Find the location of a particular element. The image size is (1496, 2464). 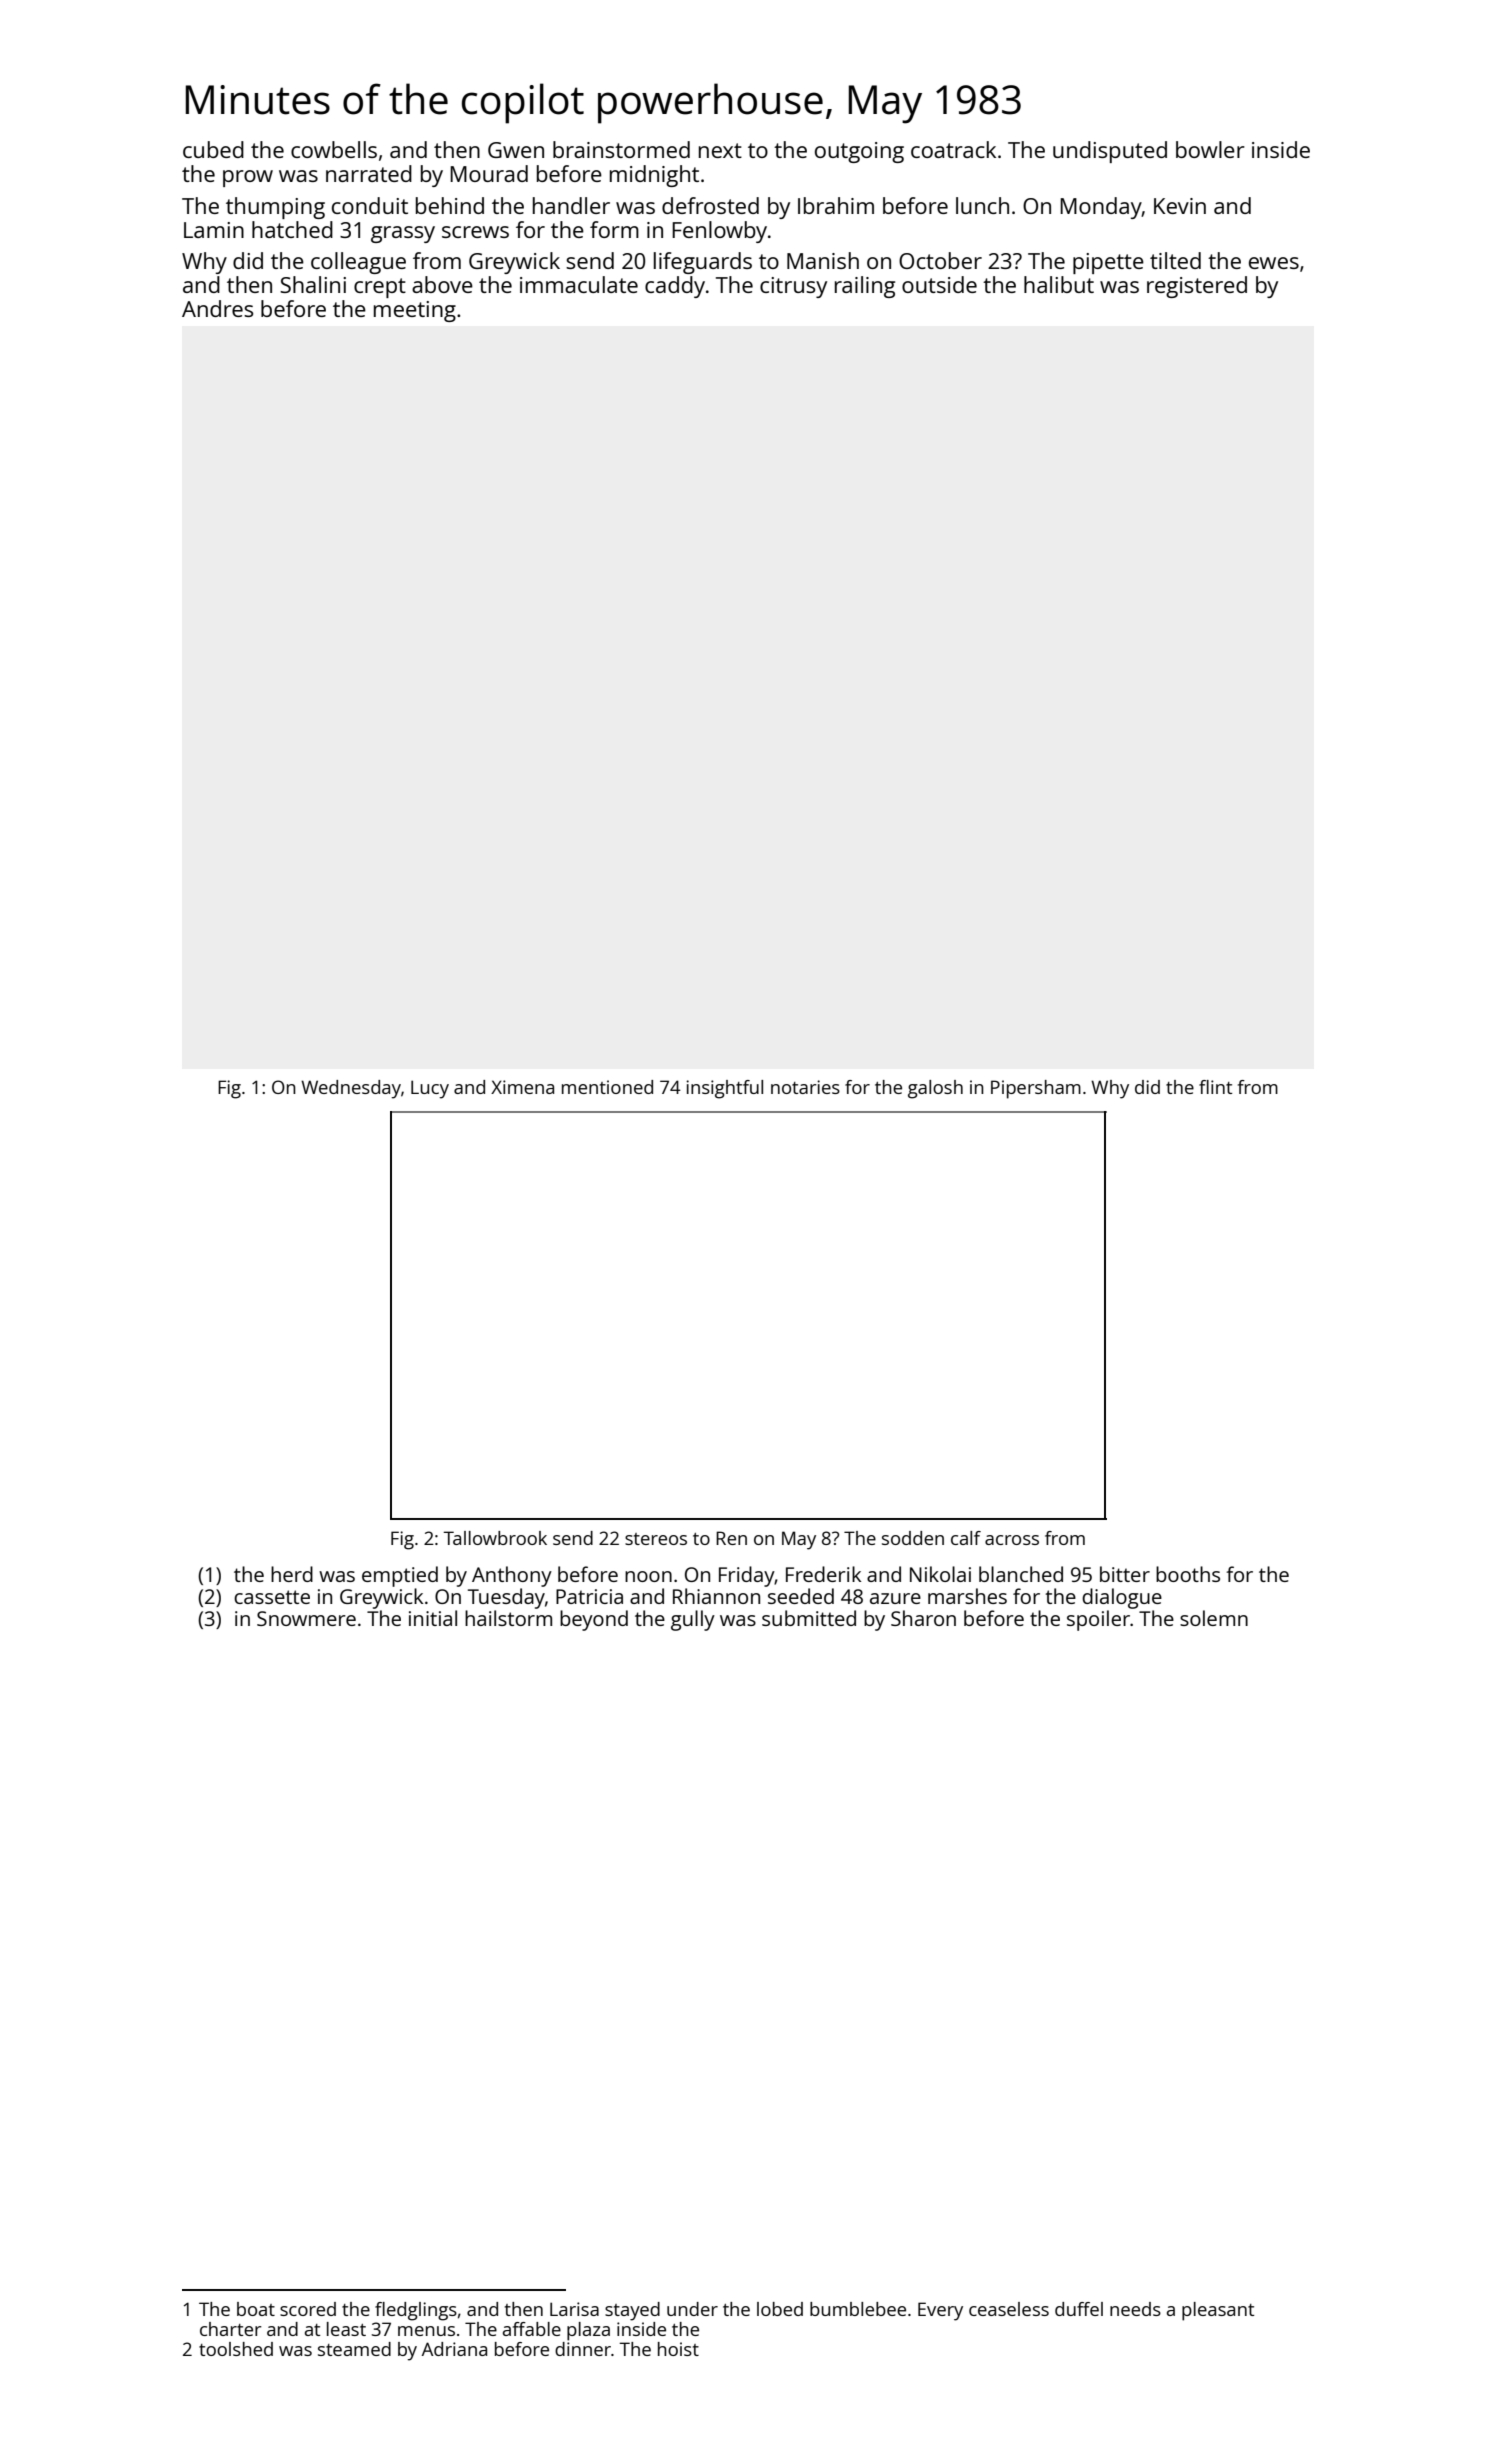

Frederik is located at coordinates (823, 1574).
